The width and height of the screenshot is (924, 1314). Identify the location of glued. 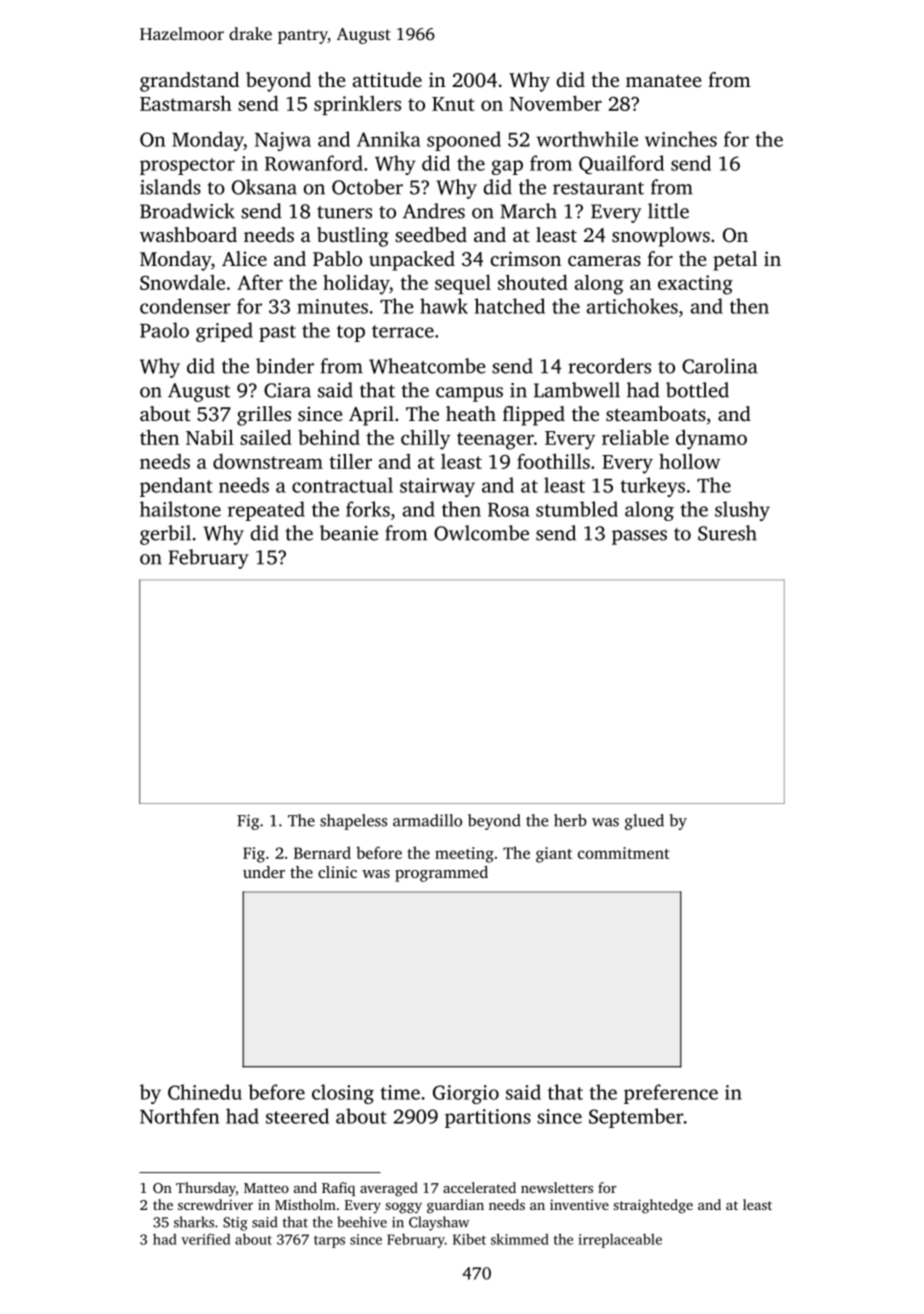
(644, 822).
